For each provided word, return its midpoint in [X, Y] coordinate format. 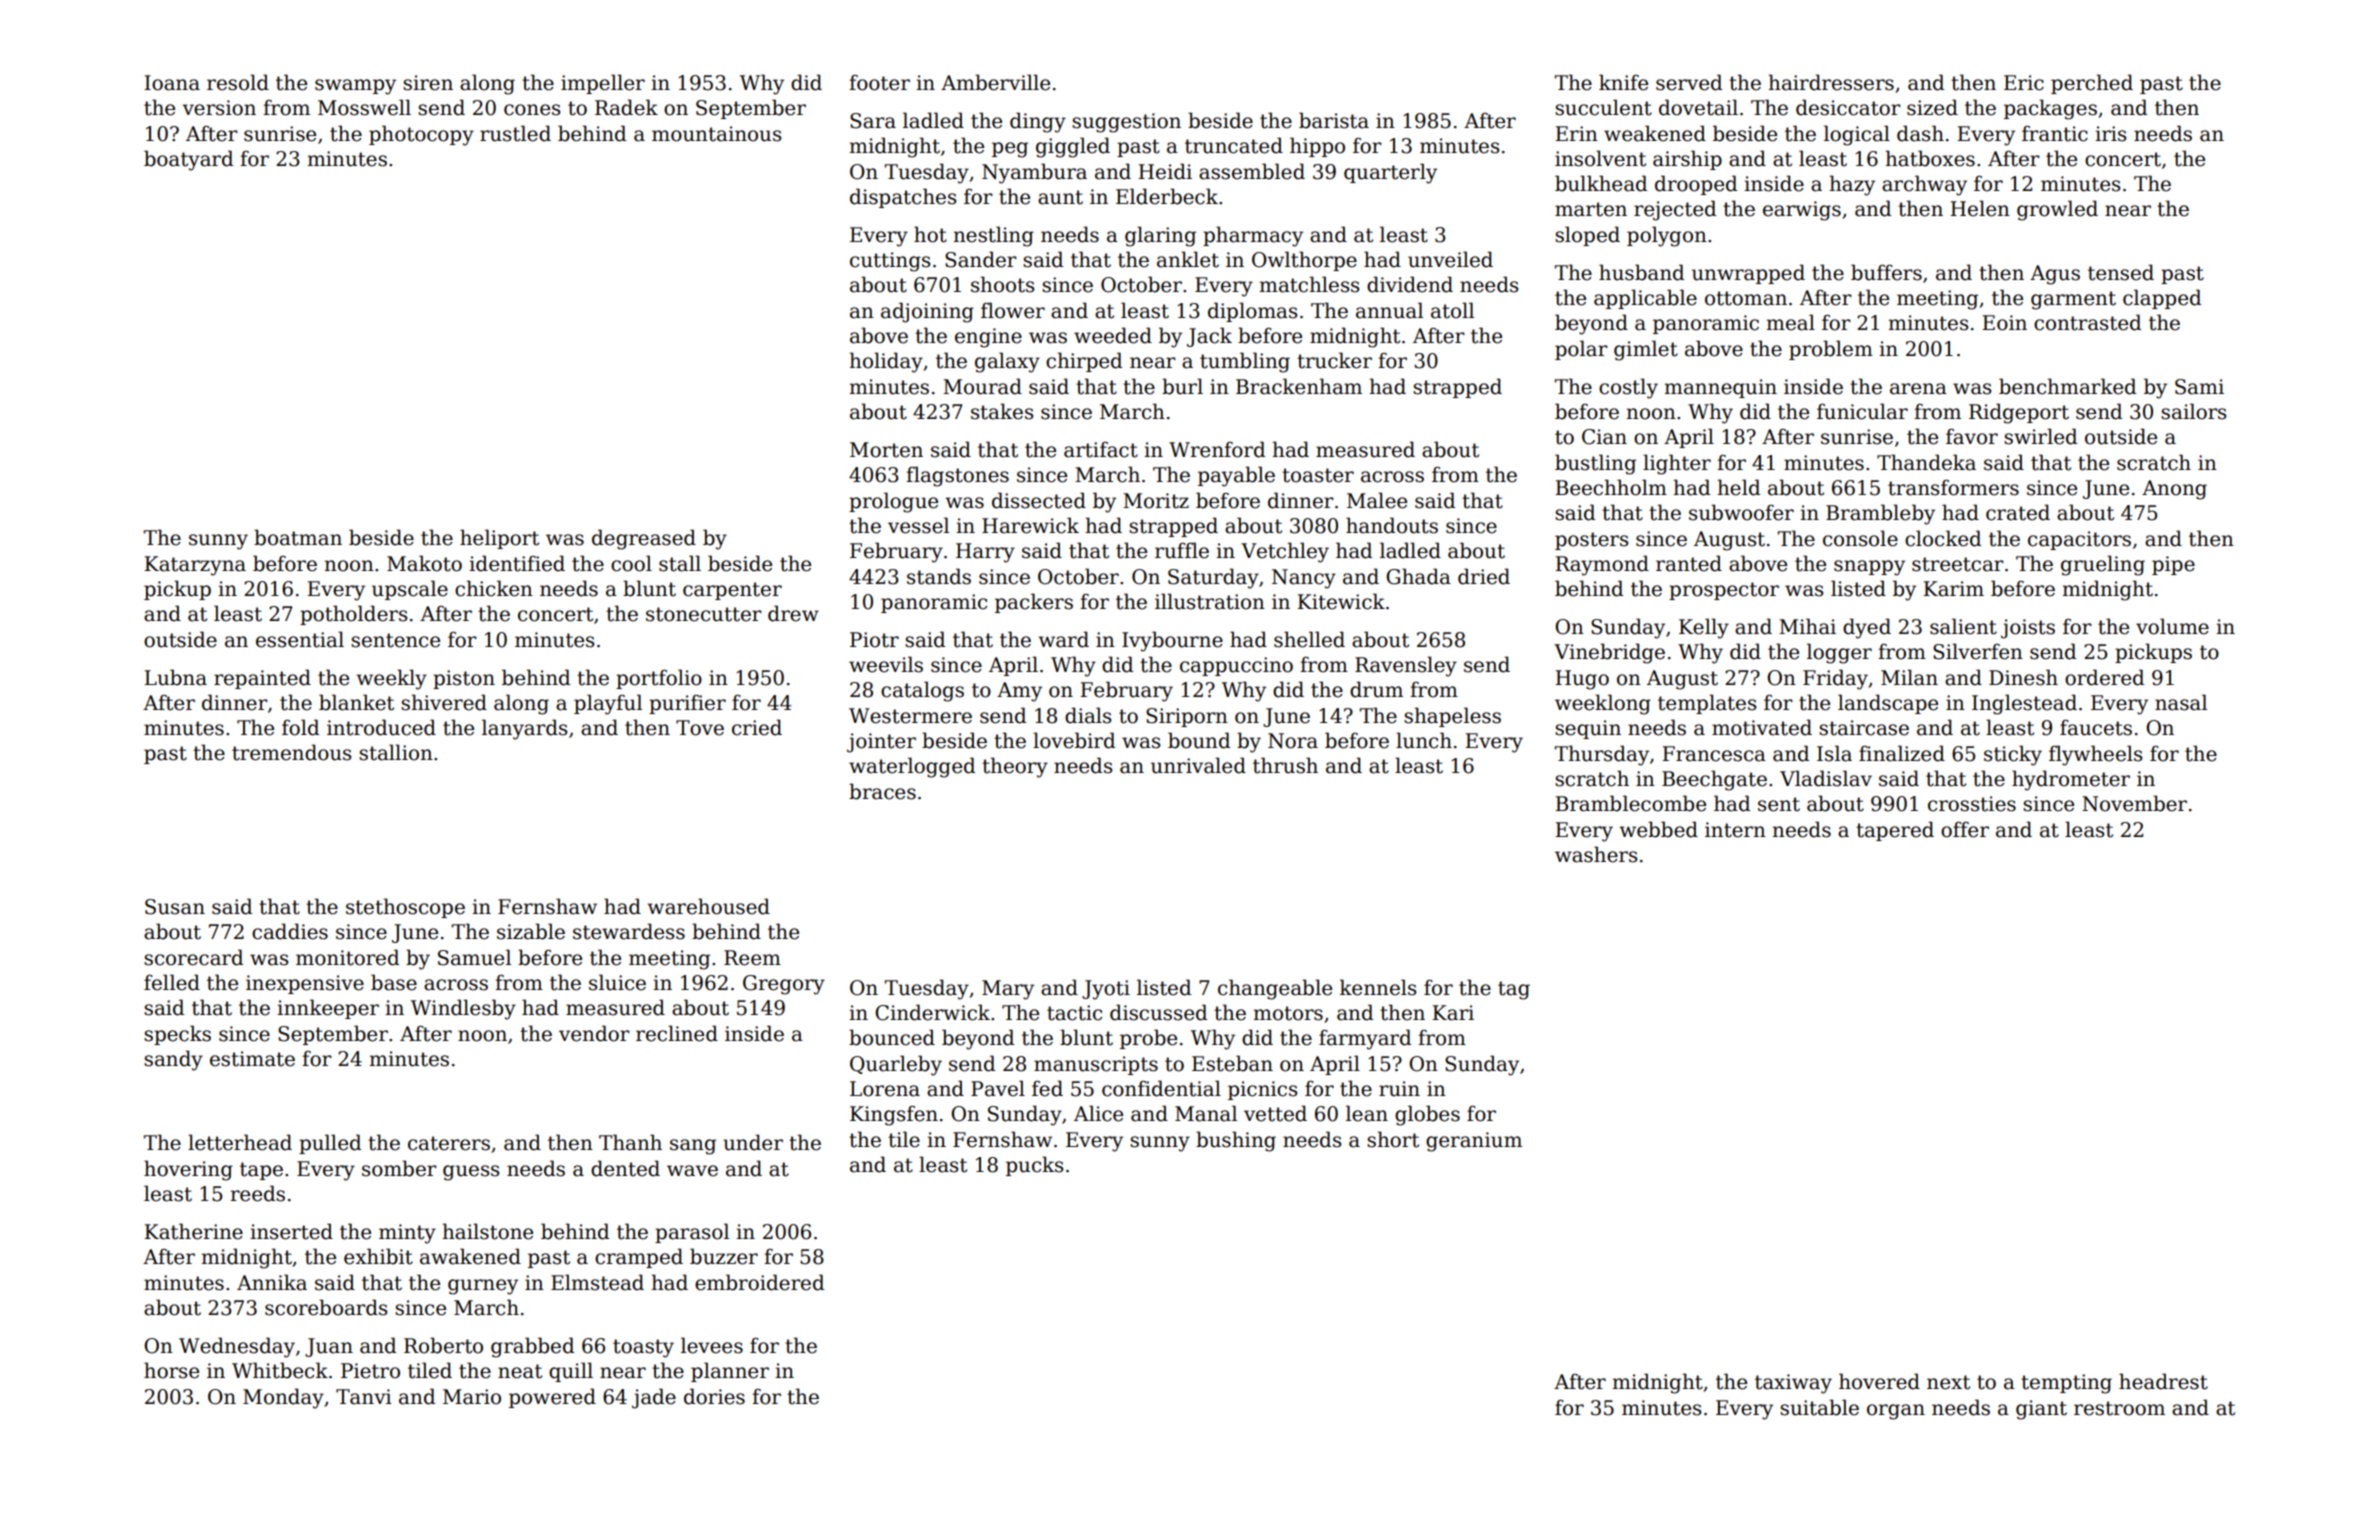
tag [1514, 990]
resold [238, 82]
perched [2092, 84]
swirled [2040, 436]
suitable [1819, 1407]
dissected [1039, 500]
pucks [1035, 1166]
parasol [692, 1233]
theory [1015, 767]
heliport [499, 539]
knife [1623, 82]
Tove [700, 728]
